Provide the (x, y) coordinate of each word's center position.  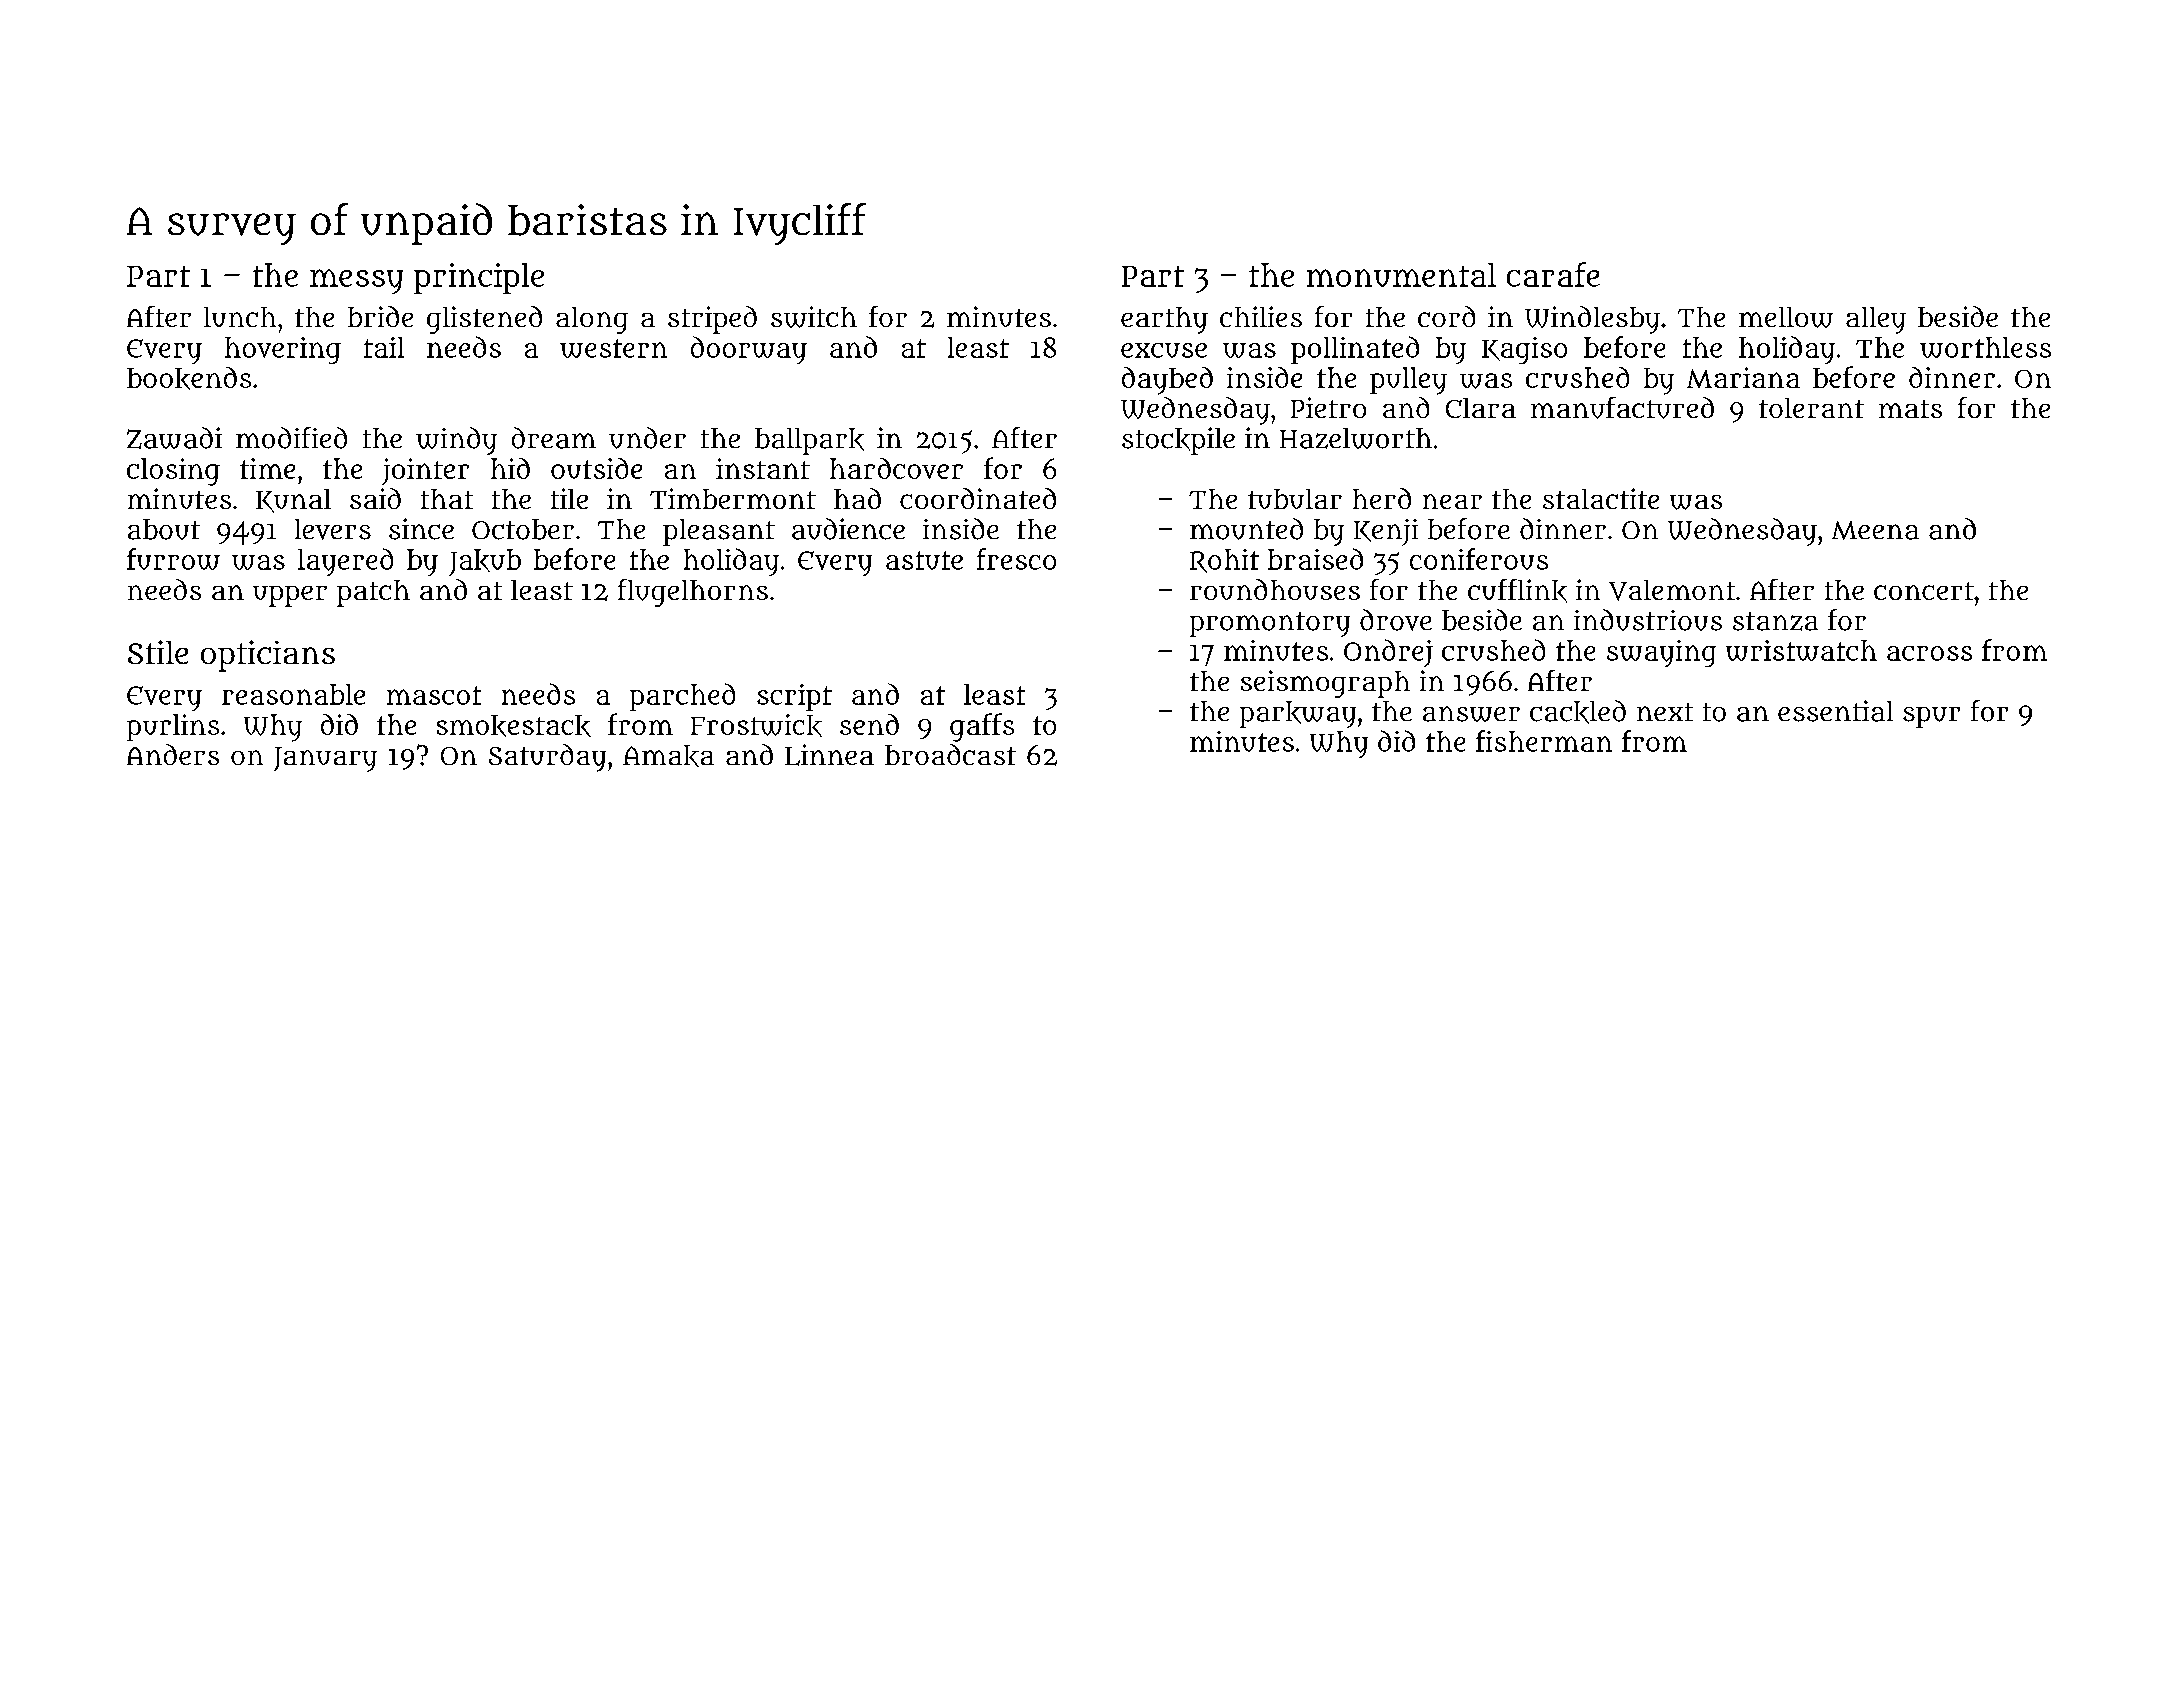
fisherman (1544, 741)
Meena (1875, 530)
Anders (173, 754)
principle (479, 278)
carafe (1553, 274)
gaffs (982, 727)
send (869, 724)
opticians (268, 656)
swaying (1661, 653)
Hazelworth (1356, 438)
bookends (189, 378)
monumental (1401, 275)
